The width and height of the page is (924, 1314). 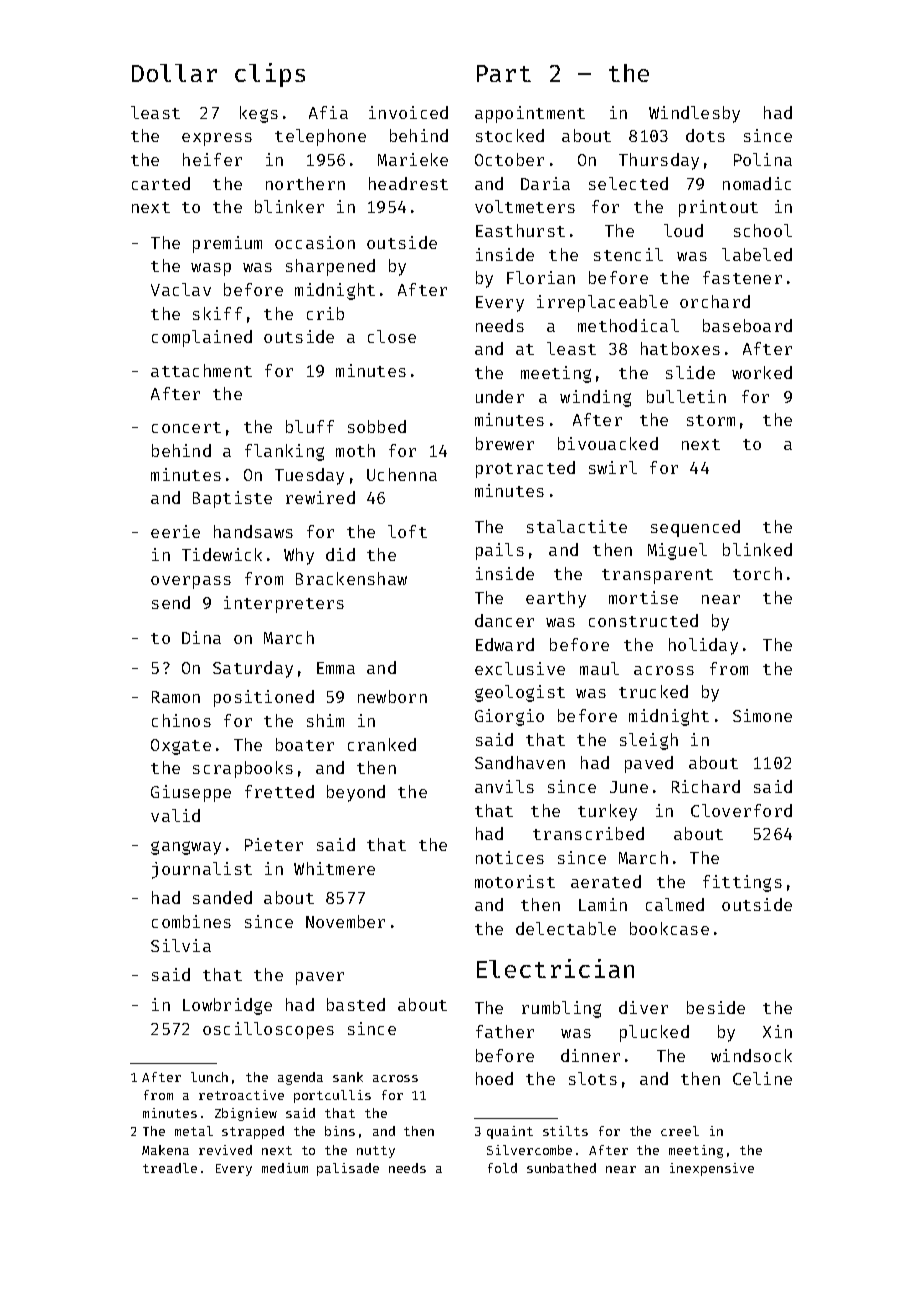 I want to click on pails, so click(x=500, y=551).
